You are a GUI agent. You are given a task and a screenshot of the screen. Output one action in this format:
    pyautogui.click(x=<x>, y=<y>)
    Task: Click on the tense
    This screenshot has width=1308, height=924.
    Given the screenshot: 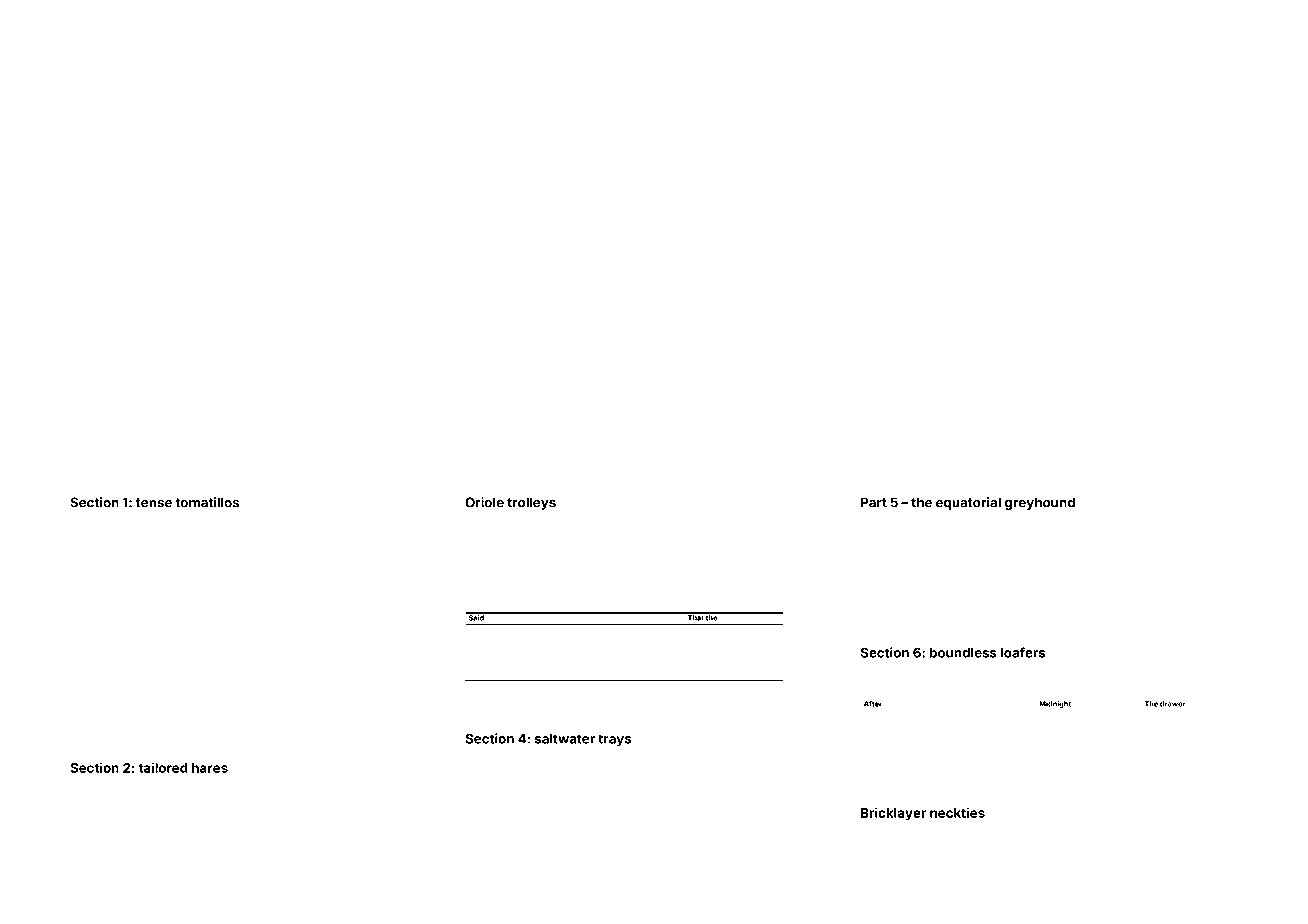 What is the action you would take?
    pyautogui.click(x=154, y=503)
